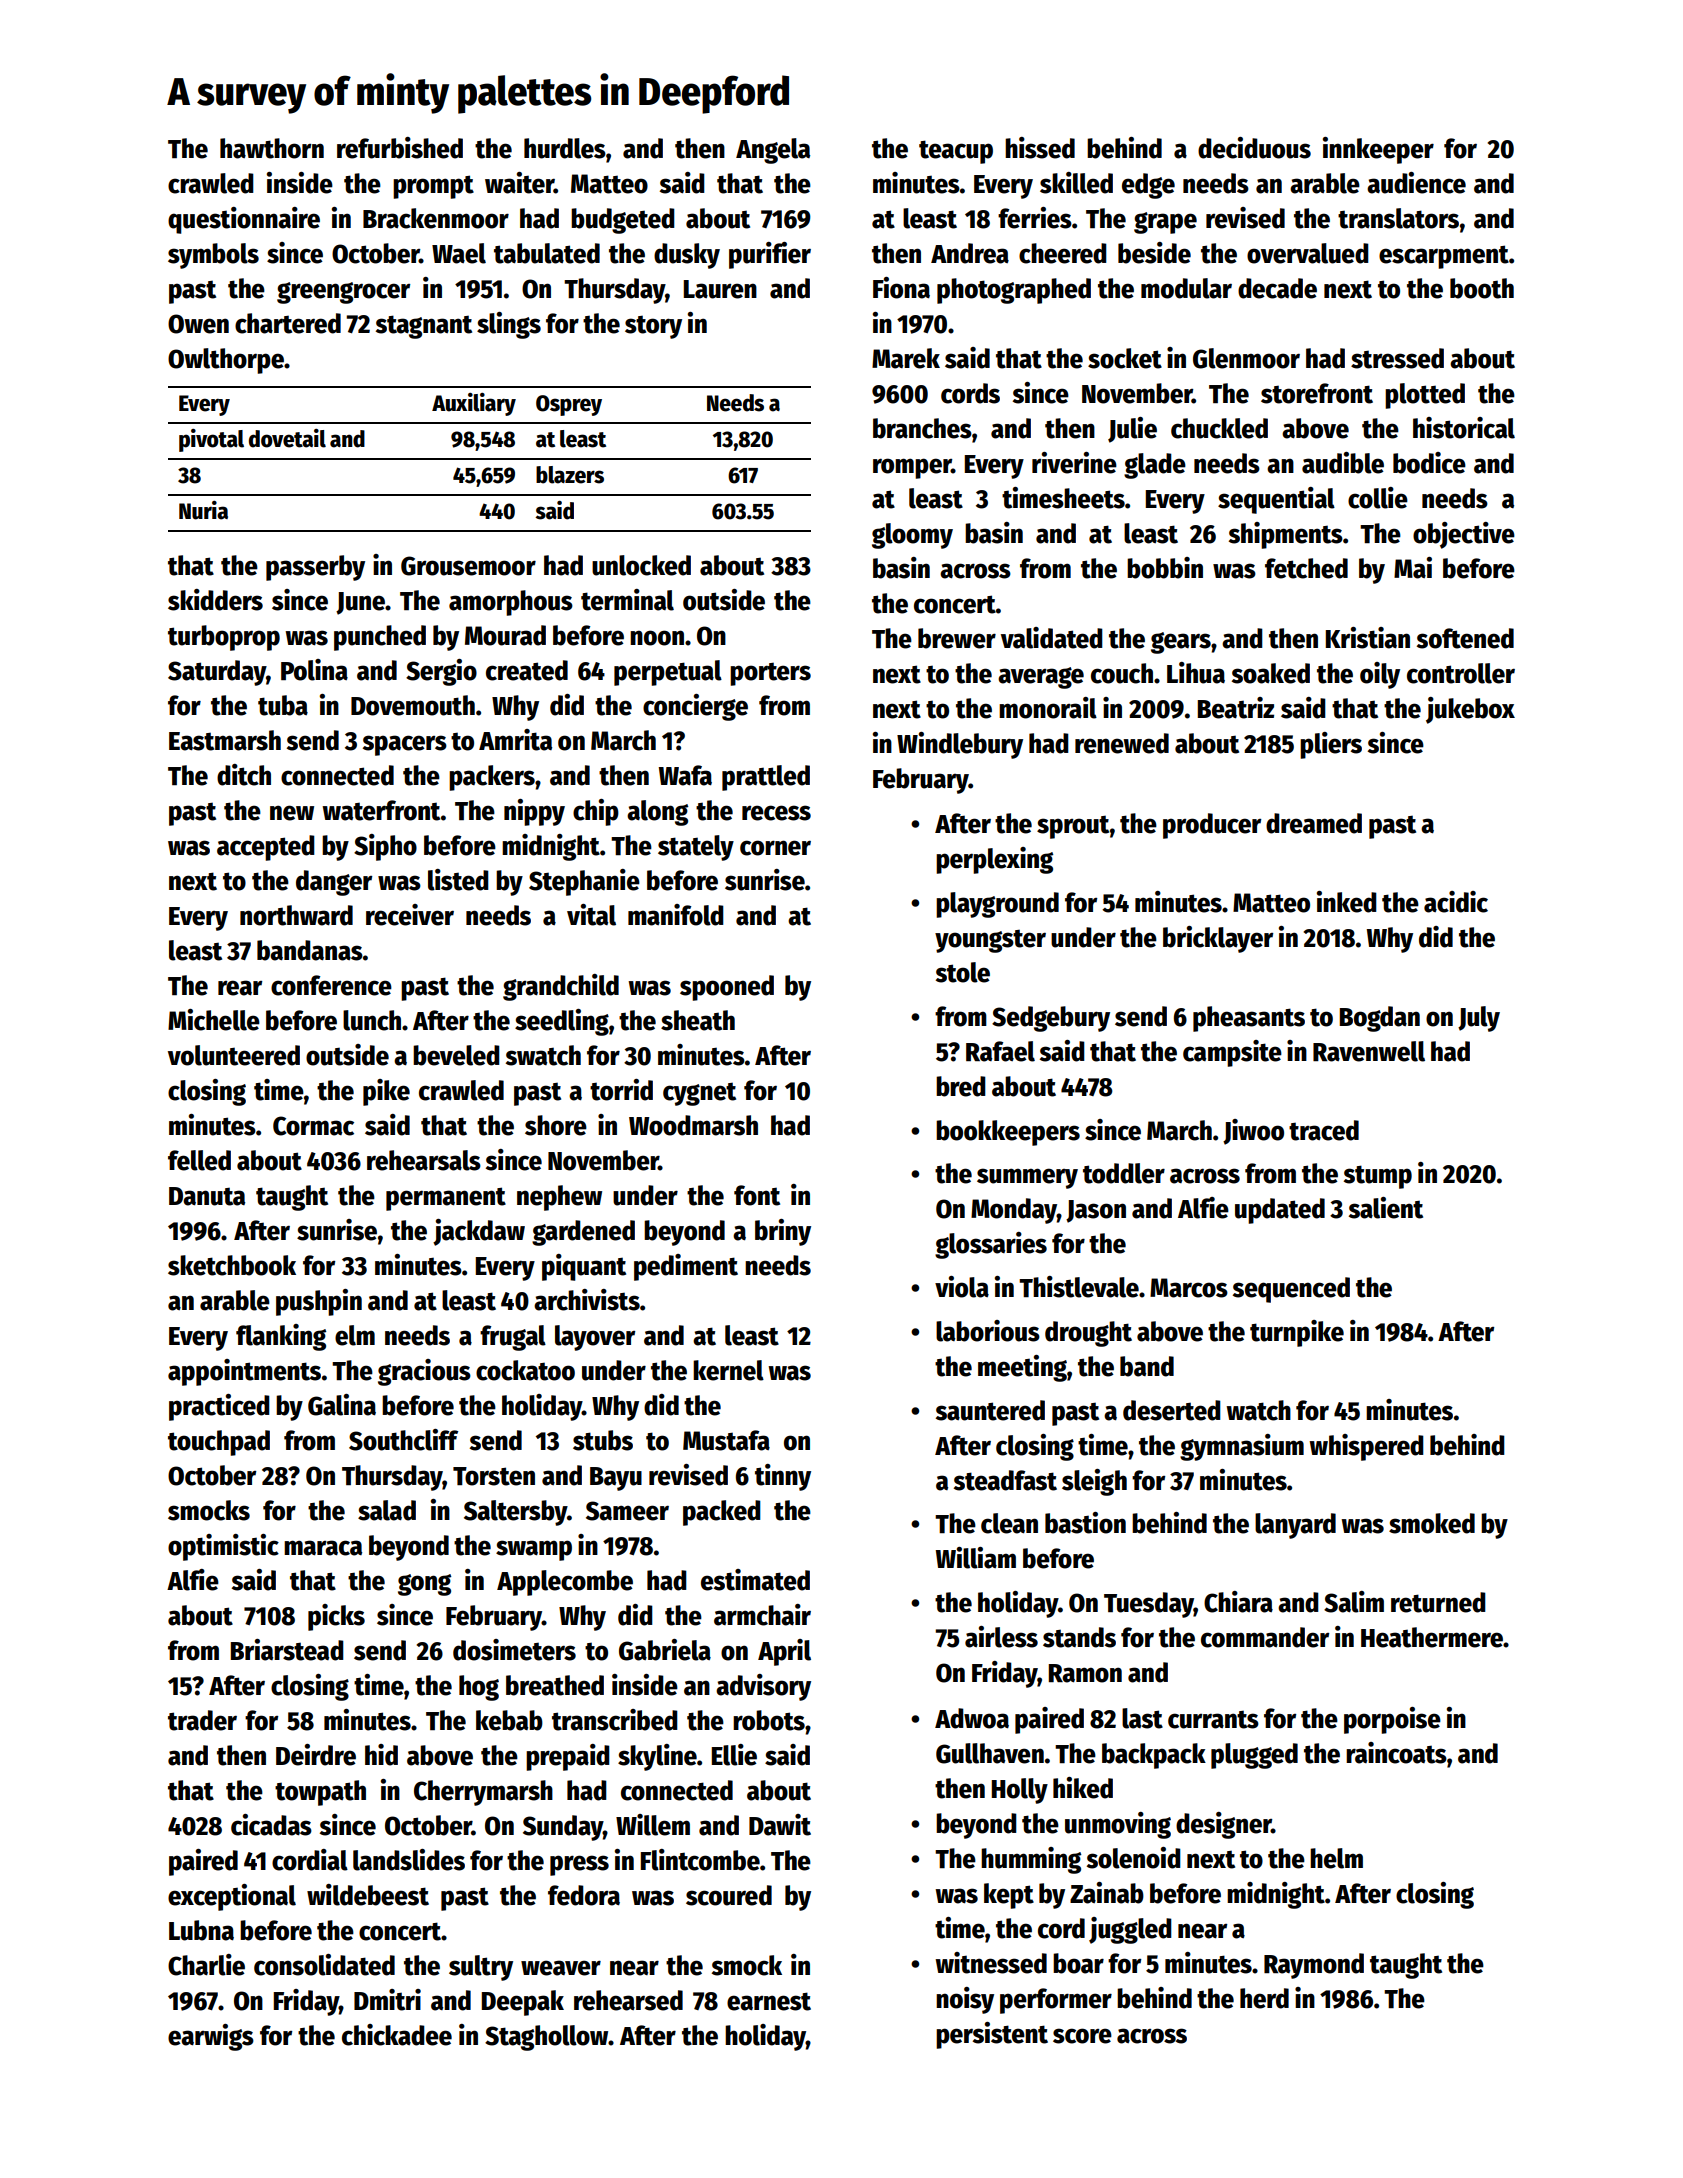  I want to click on lanyard, so click(1295, 1526).
